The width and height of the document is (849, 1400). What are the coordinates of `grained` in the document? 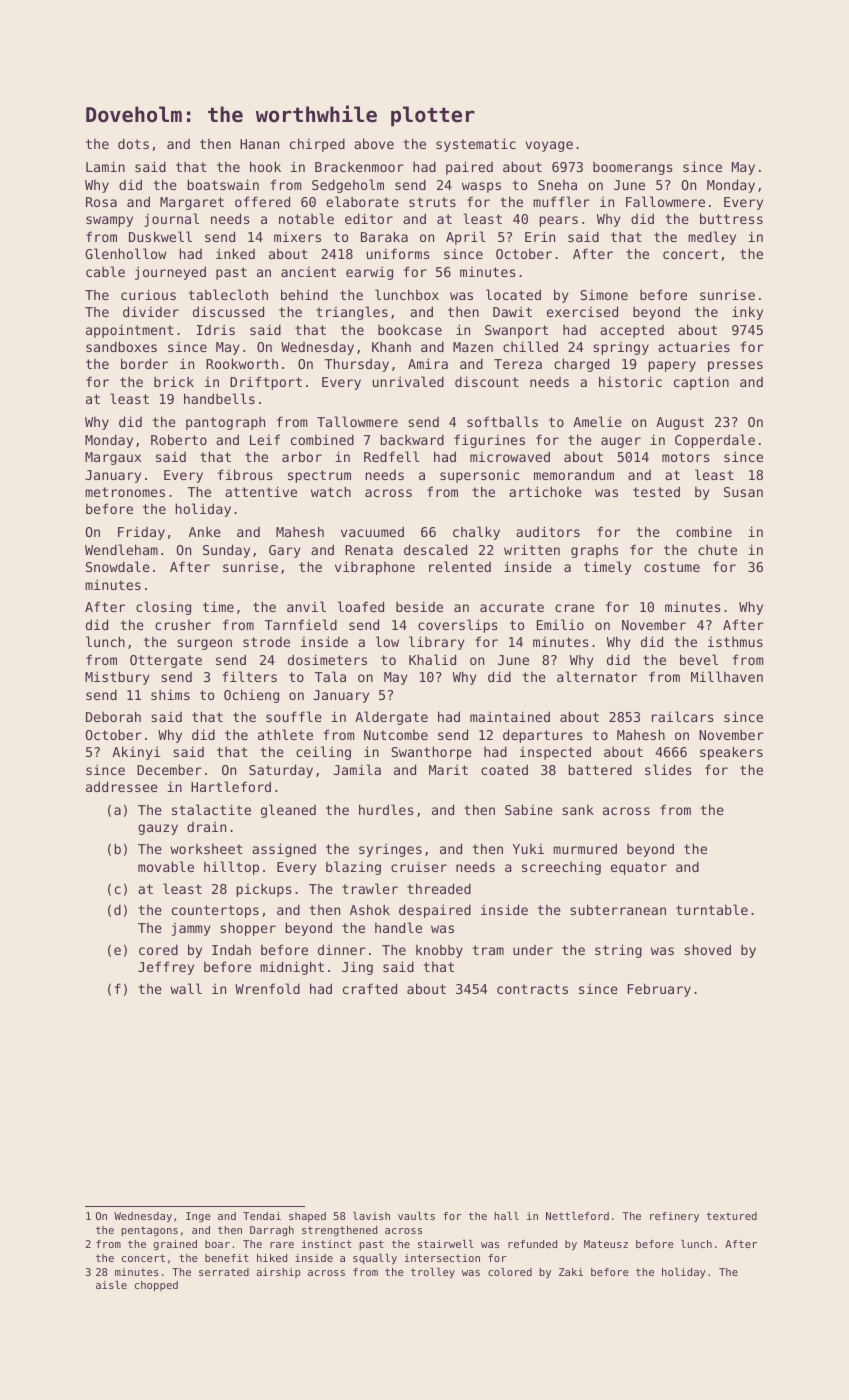 It's located at (175, 1245).
